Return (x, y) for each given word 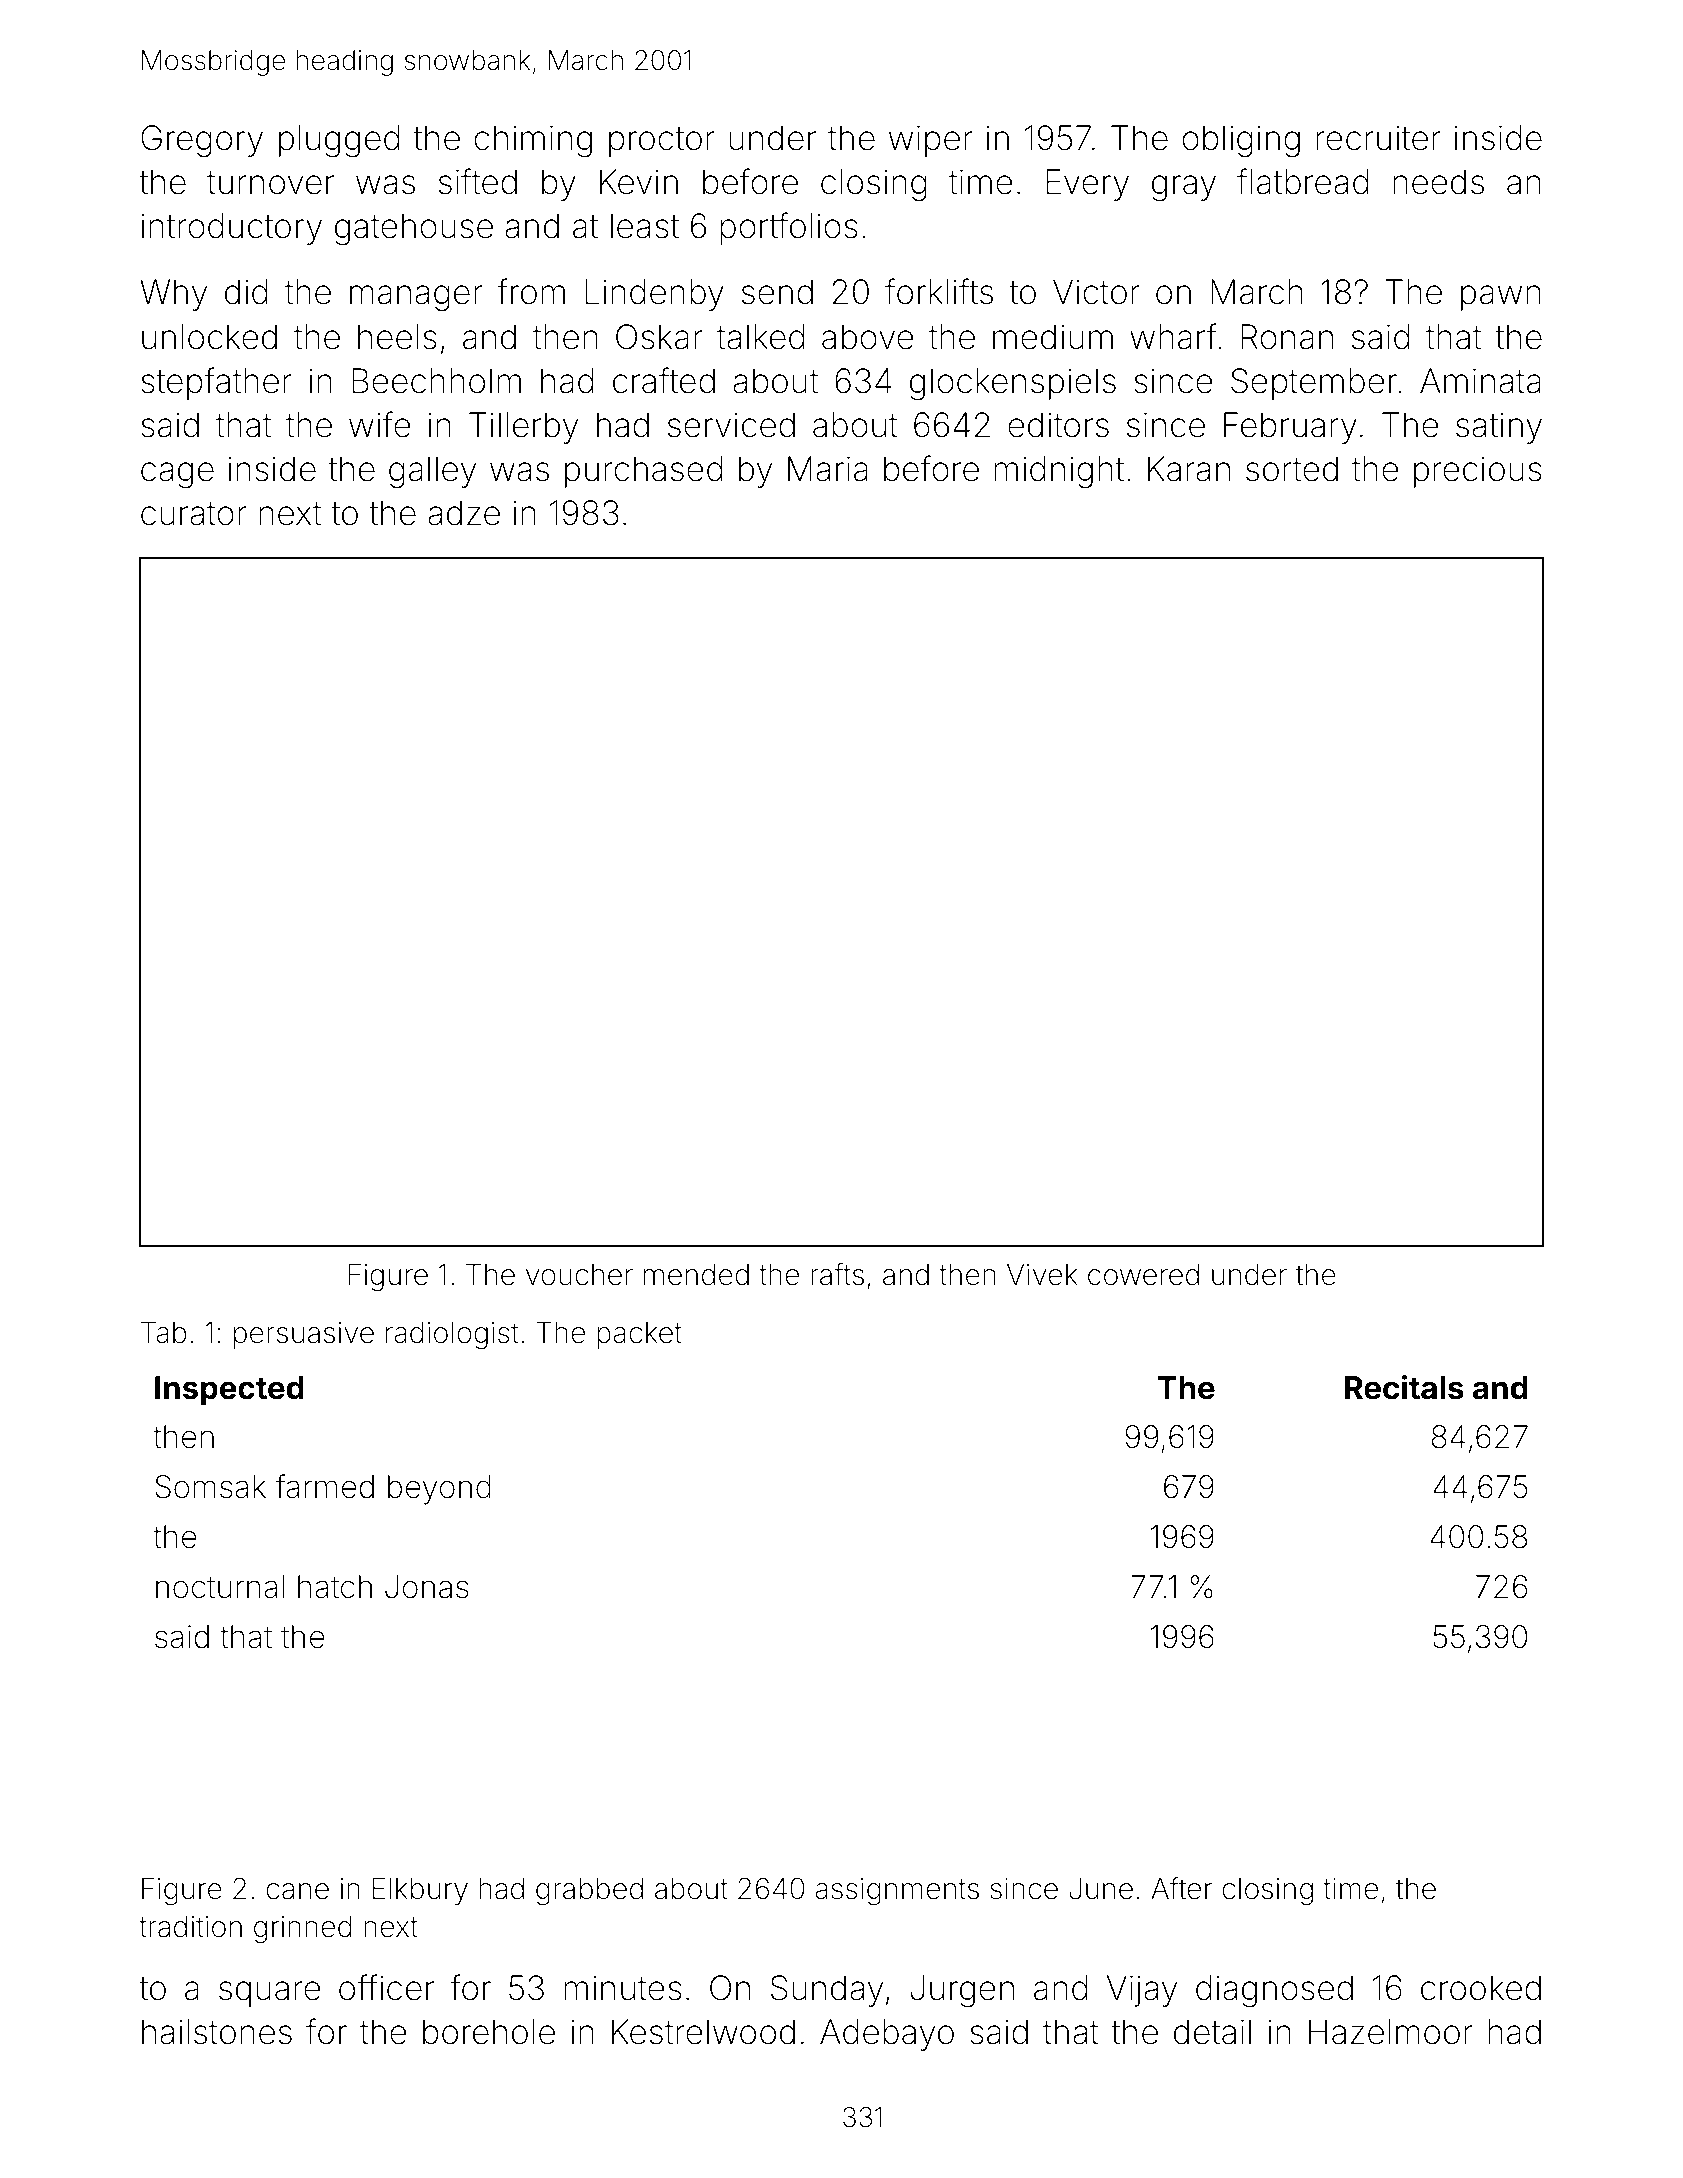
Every (1087, 185)
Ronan (1287, 337)
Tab (163, 1333)
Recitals (1404, 1387)
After (1181, 1888)
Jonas (427, 1587)
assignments (897, 1892)
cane (297, 1891)
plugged (339, 141)
